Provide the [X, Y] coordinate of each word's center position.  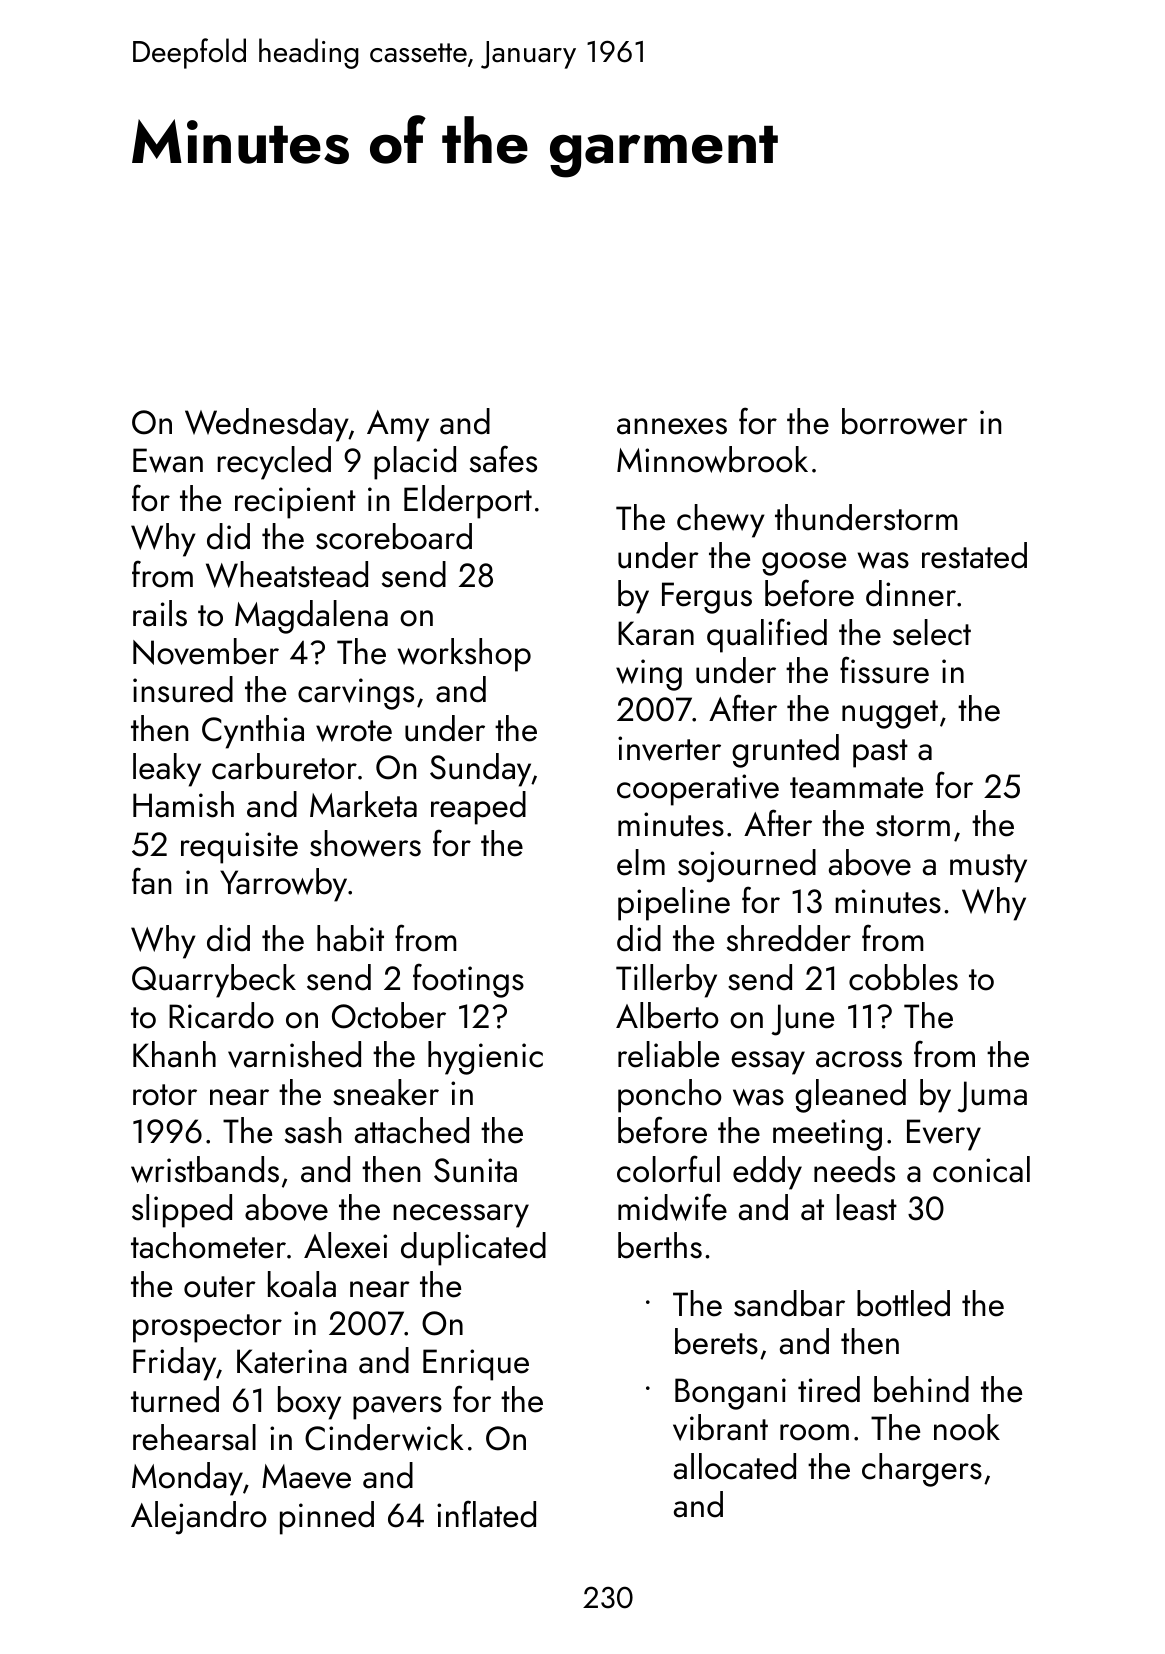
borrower [905, 421]
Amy [398, 426]
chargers [922, 1470]
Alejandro [199, 1518]
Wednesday [267, 425]
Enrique [476, 1365]
